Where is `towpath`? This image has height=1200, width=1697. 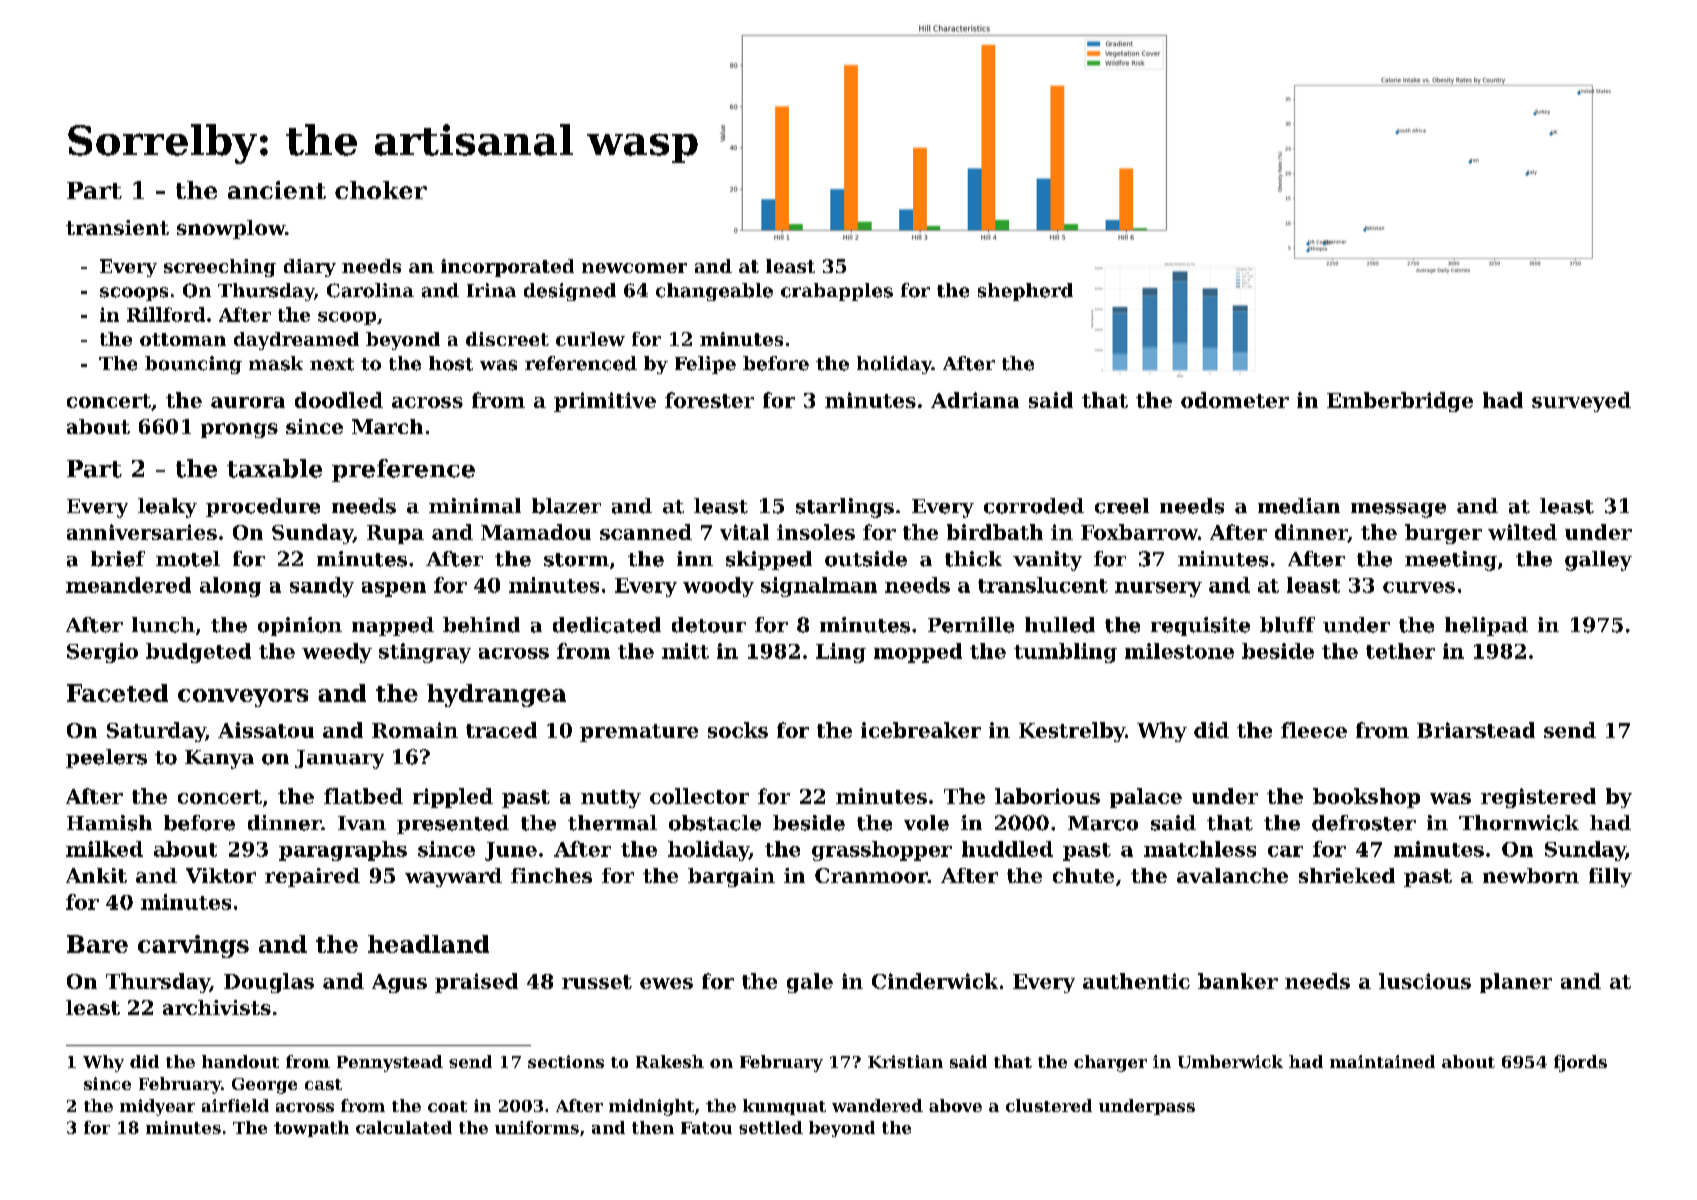 towpath is located at coordinates (311, 1129).
